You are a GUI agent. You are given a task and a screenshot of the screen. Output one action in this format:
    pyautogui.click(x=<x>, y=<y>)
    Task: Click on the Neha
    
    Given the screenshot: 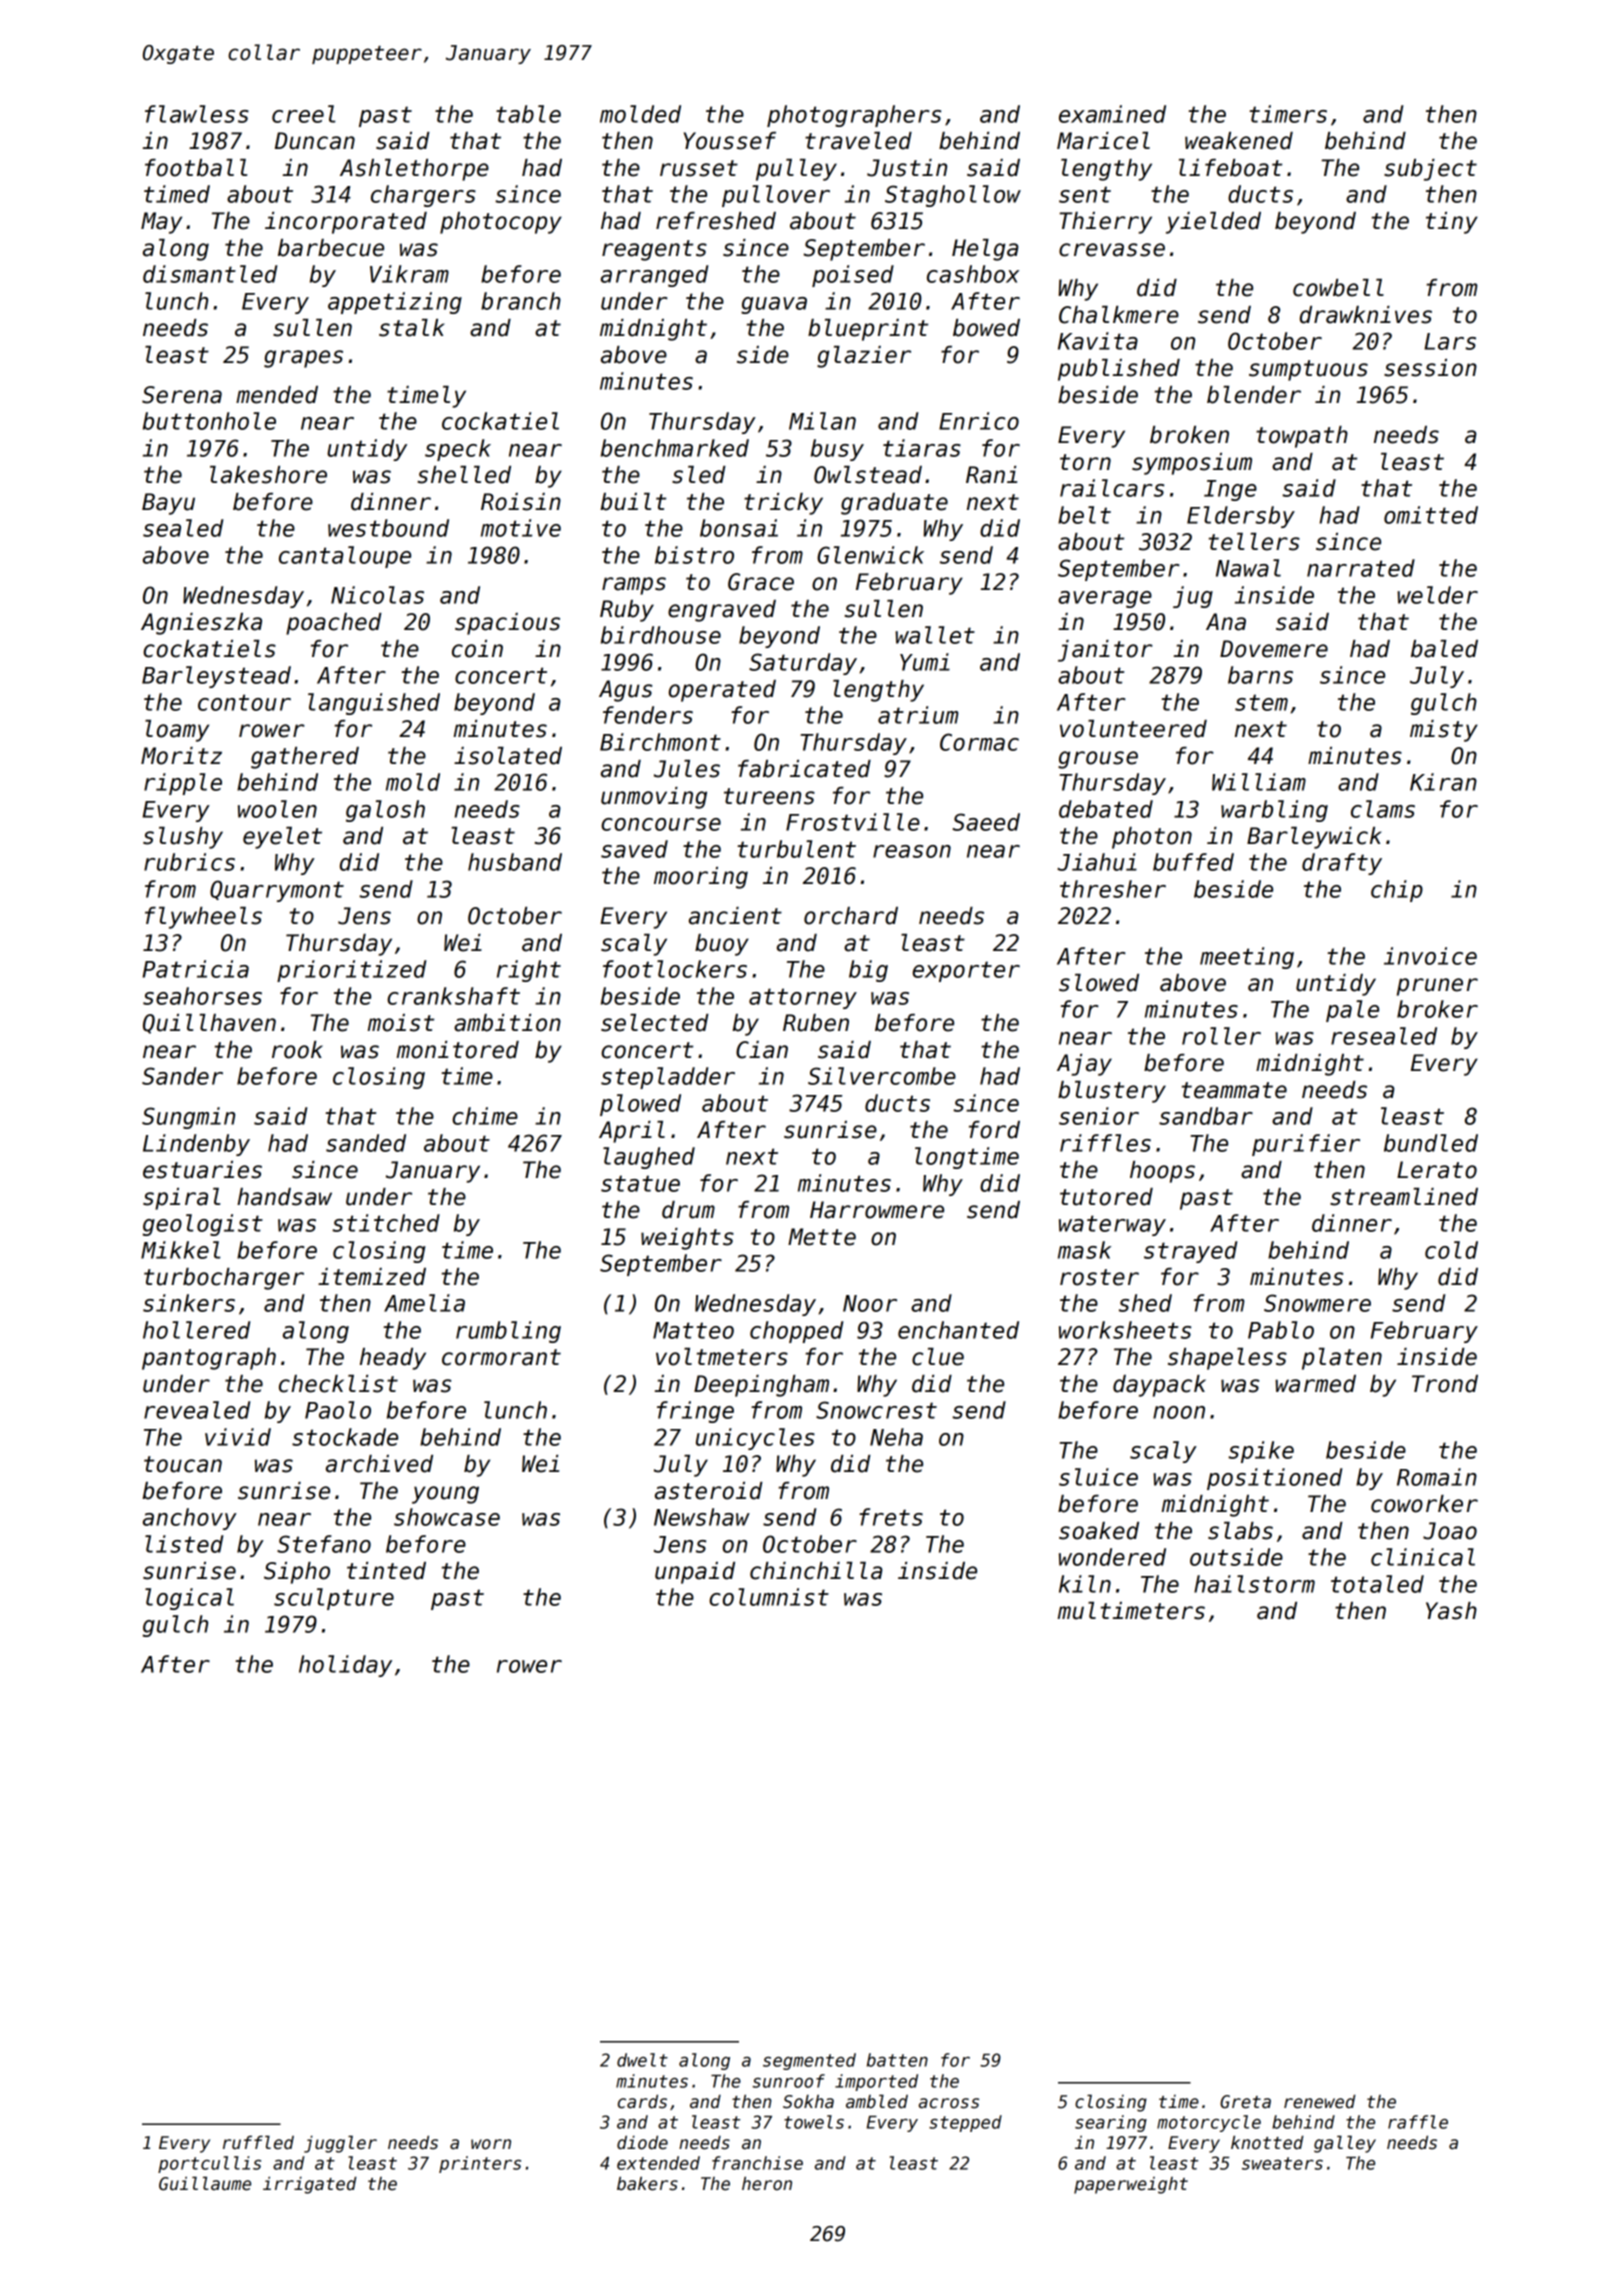 What is the action you would take?
    pyautogui.click(x=896, y=1437)
